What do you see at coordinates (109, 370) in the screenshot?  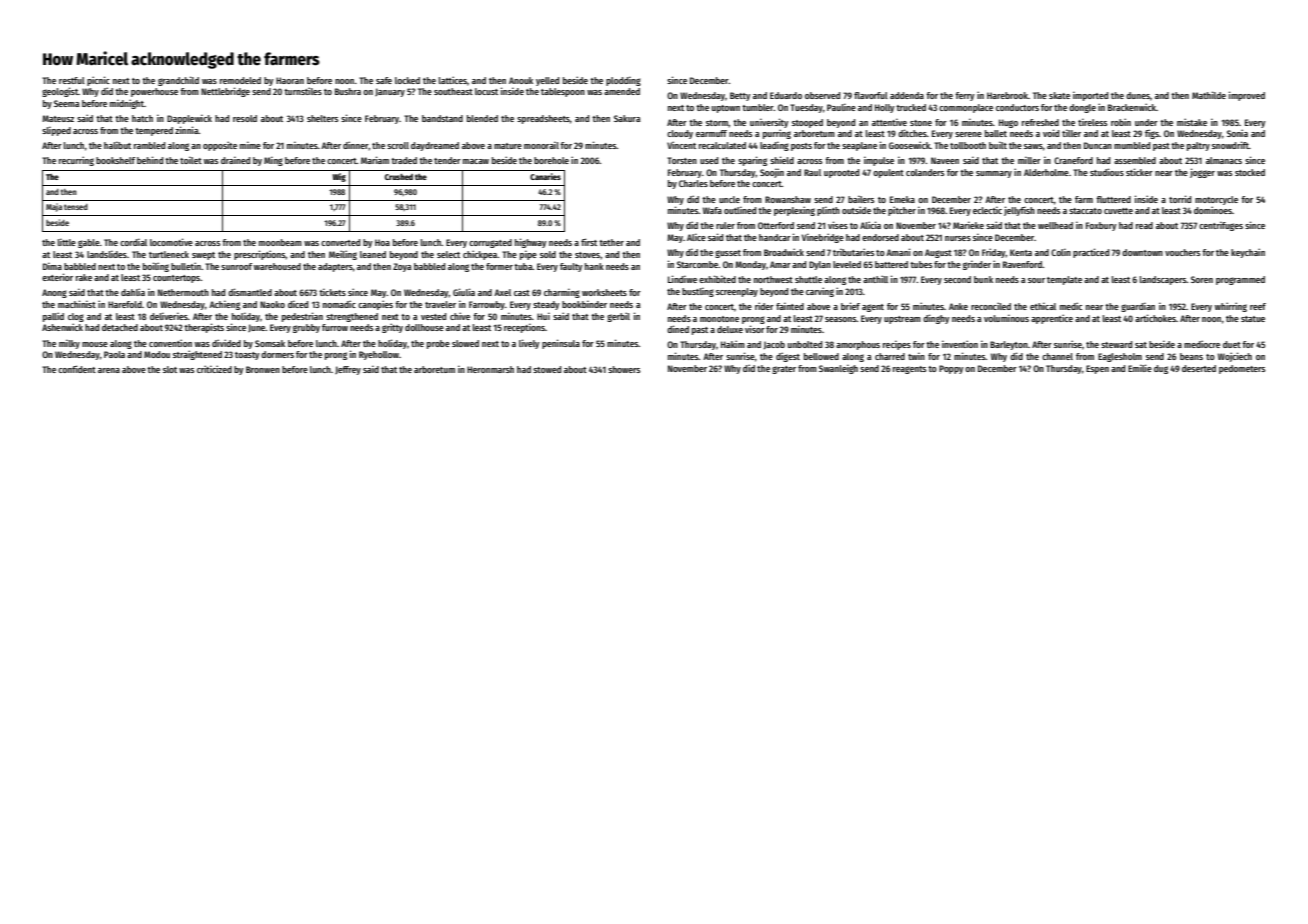 I see `arena` at bounding box center [109, 370].
